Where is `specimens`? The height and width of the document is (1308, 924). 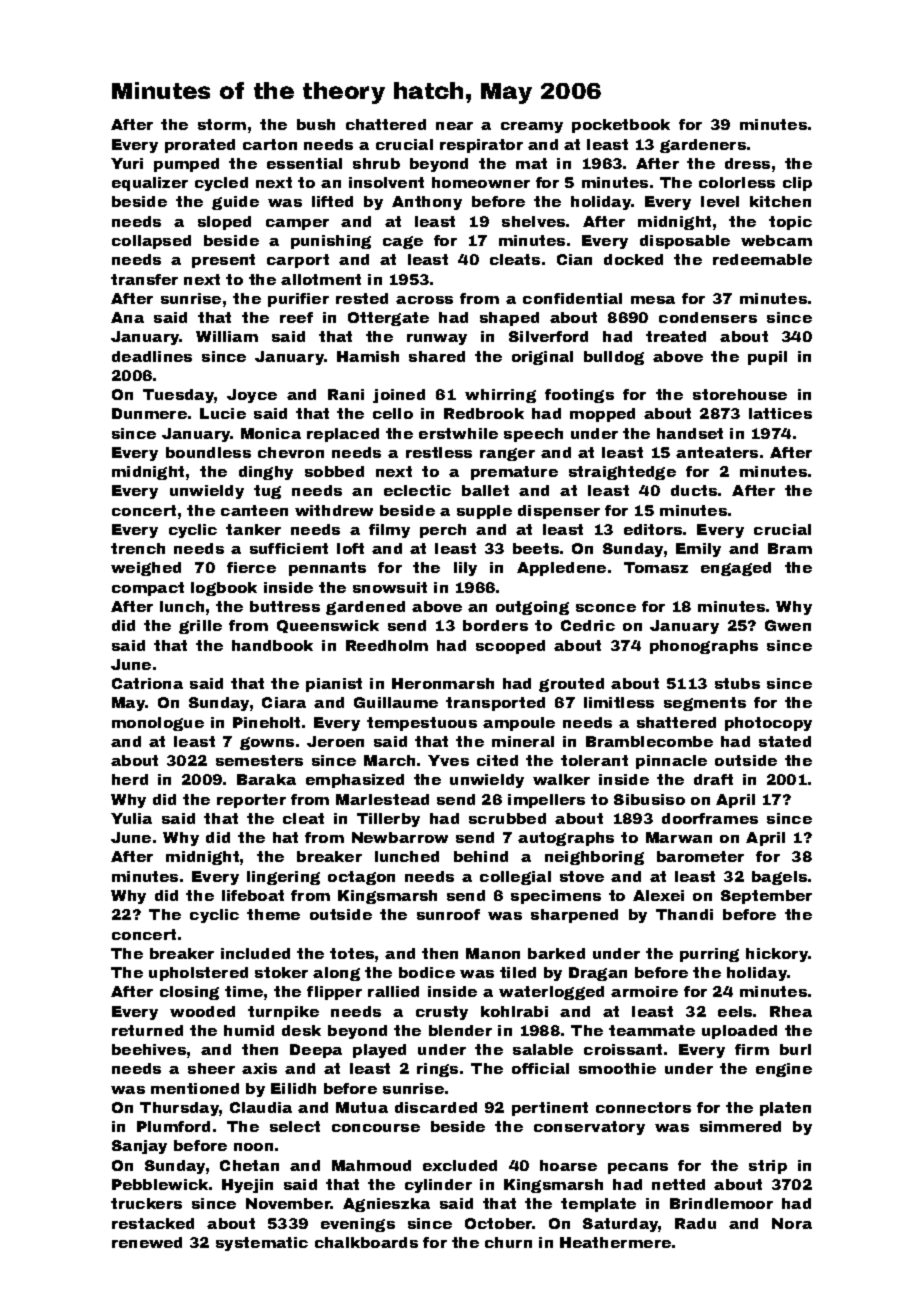
specimens is located at coordinates (556, 897).
